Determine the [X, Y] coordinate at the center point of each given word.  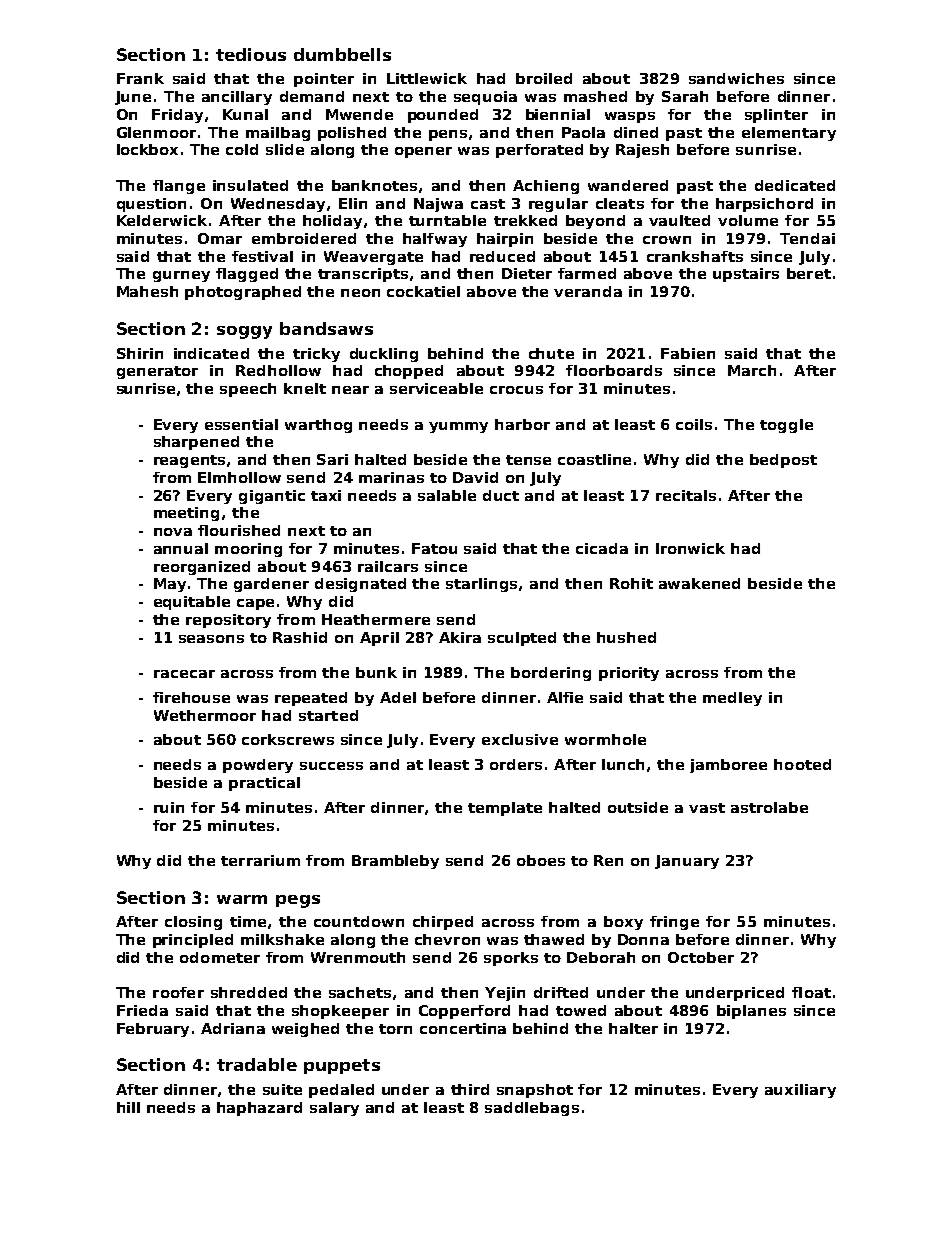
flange [179, 187]
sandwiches [736, 78]
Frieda [142, 1010]
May [170, 585]
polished [352, 134]
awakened [699, 583]
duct [501, 495]
